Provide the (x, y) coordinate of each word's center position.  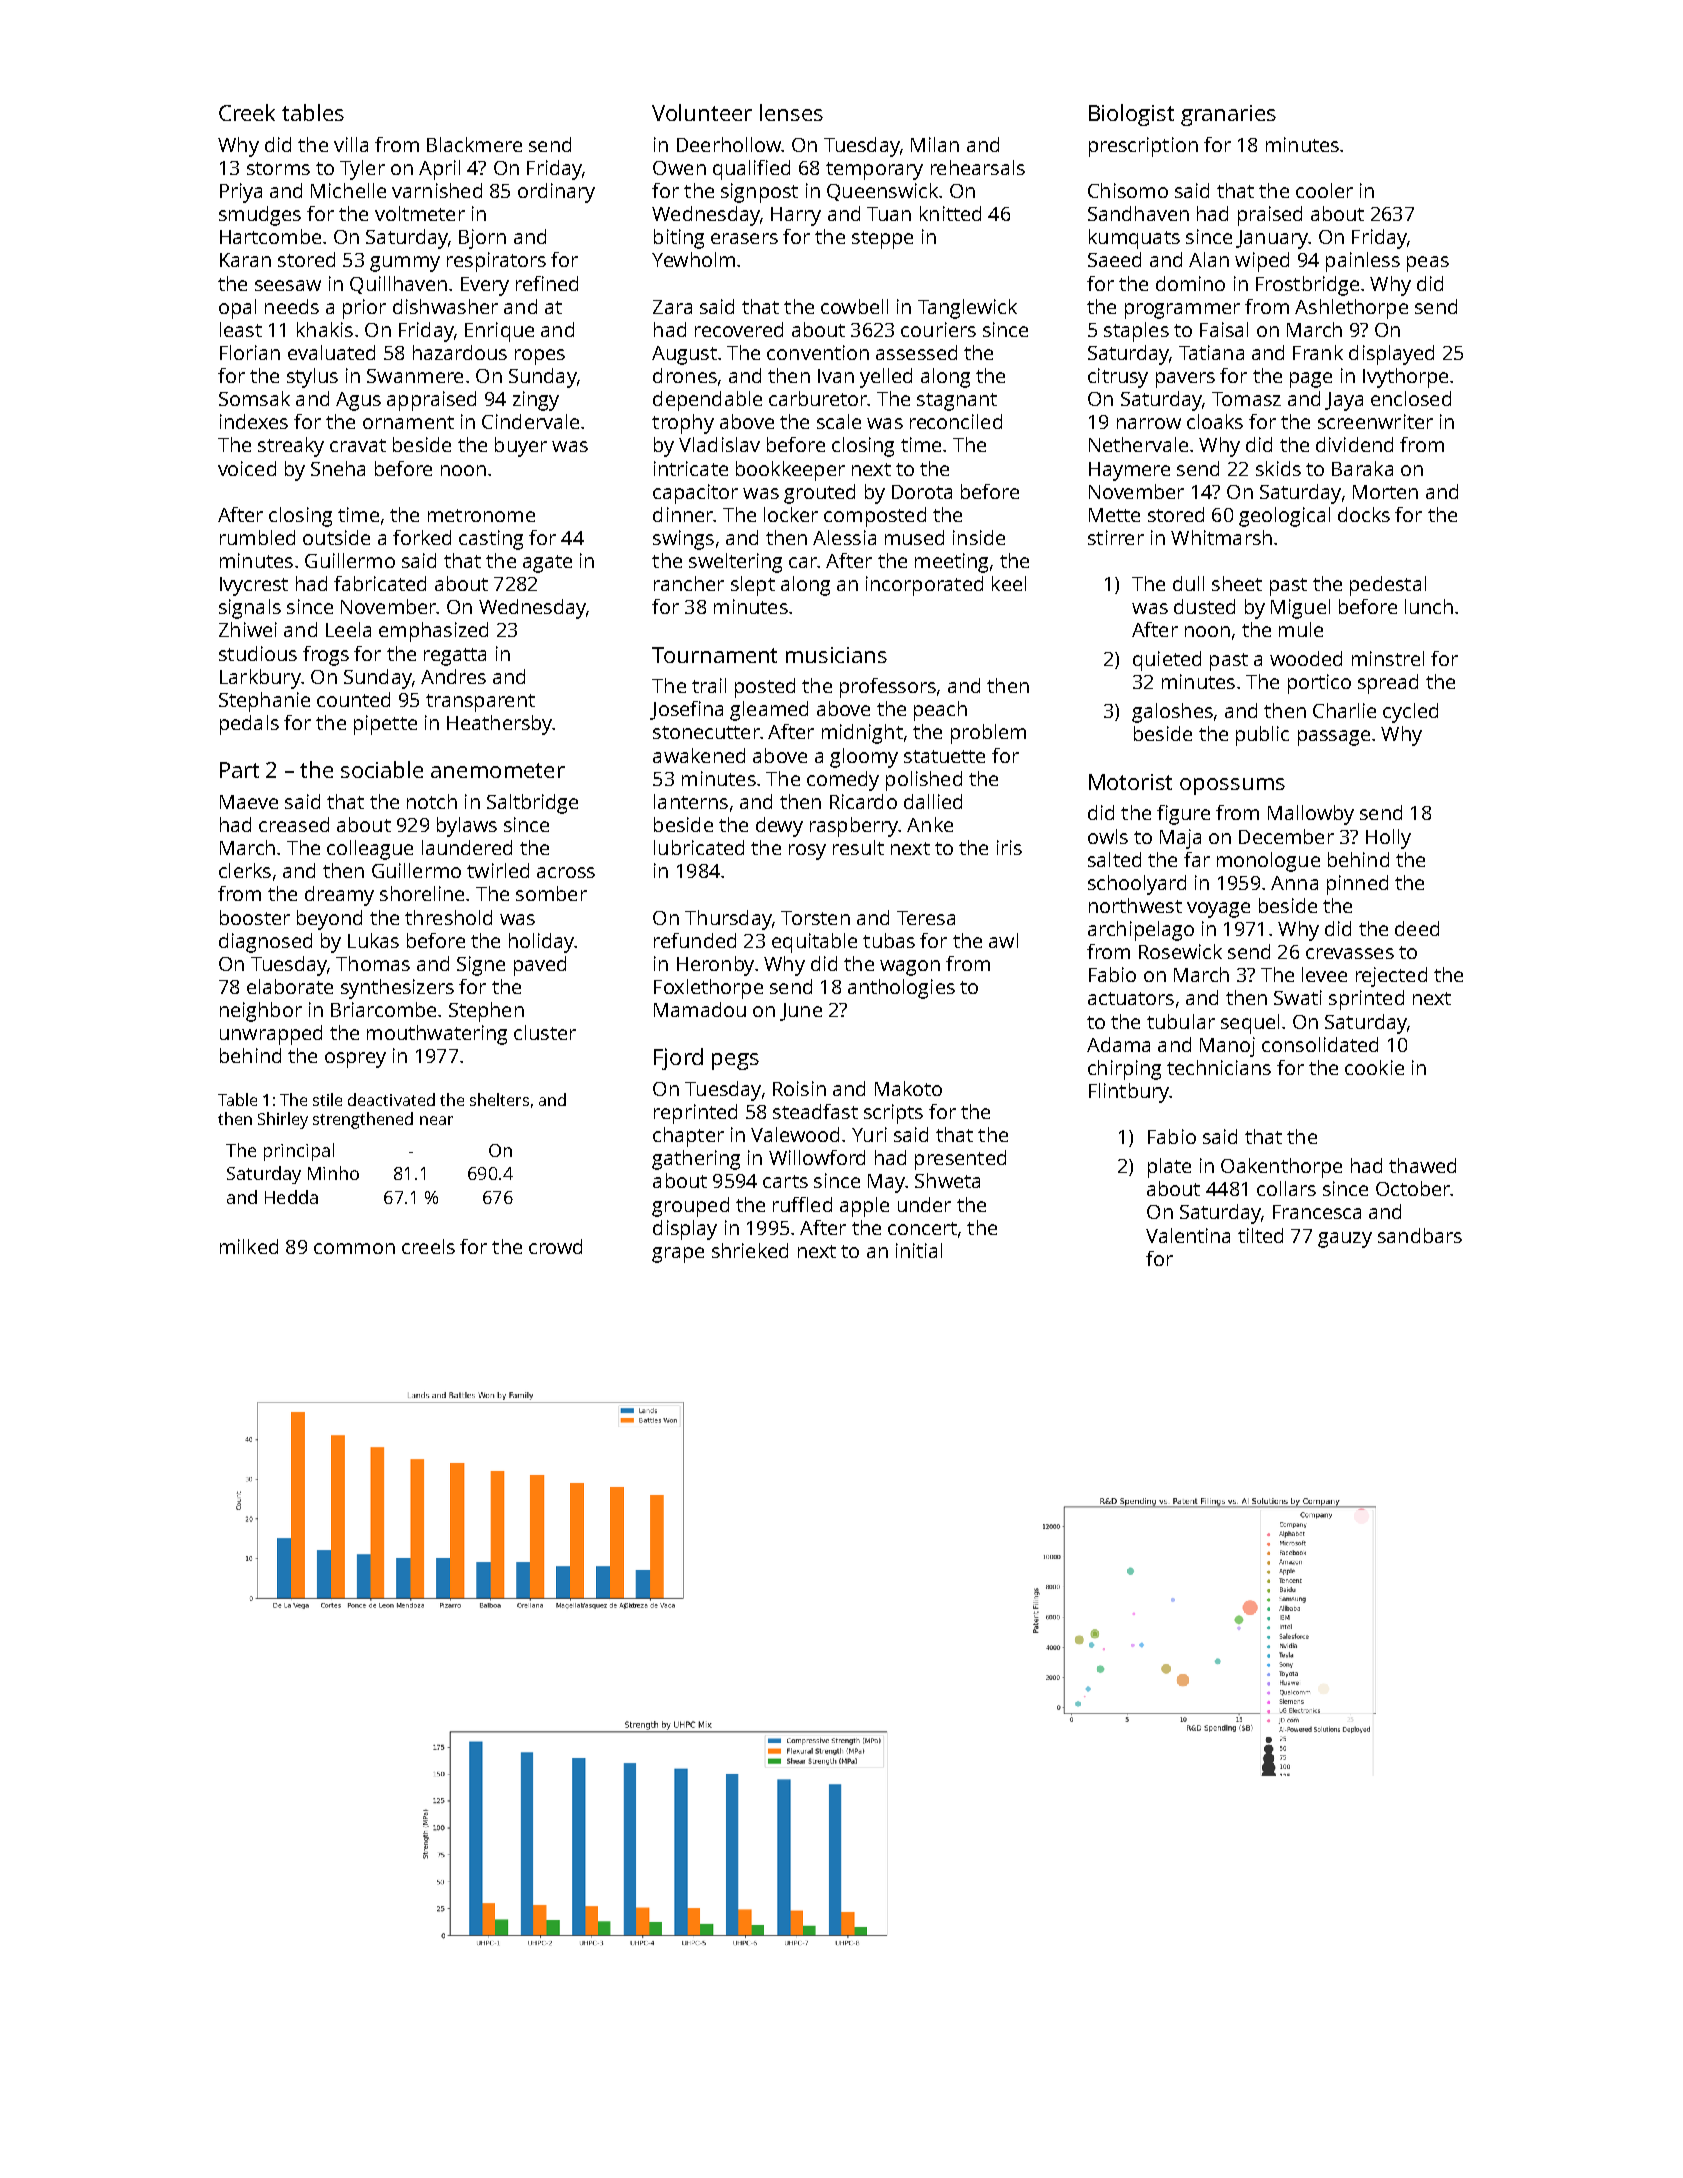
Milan (935, 144)
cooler (1324, 190)
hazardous (460, 352)
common (354, 1248)
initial (919, 1250)
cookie (1374, 1067)
